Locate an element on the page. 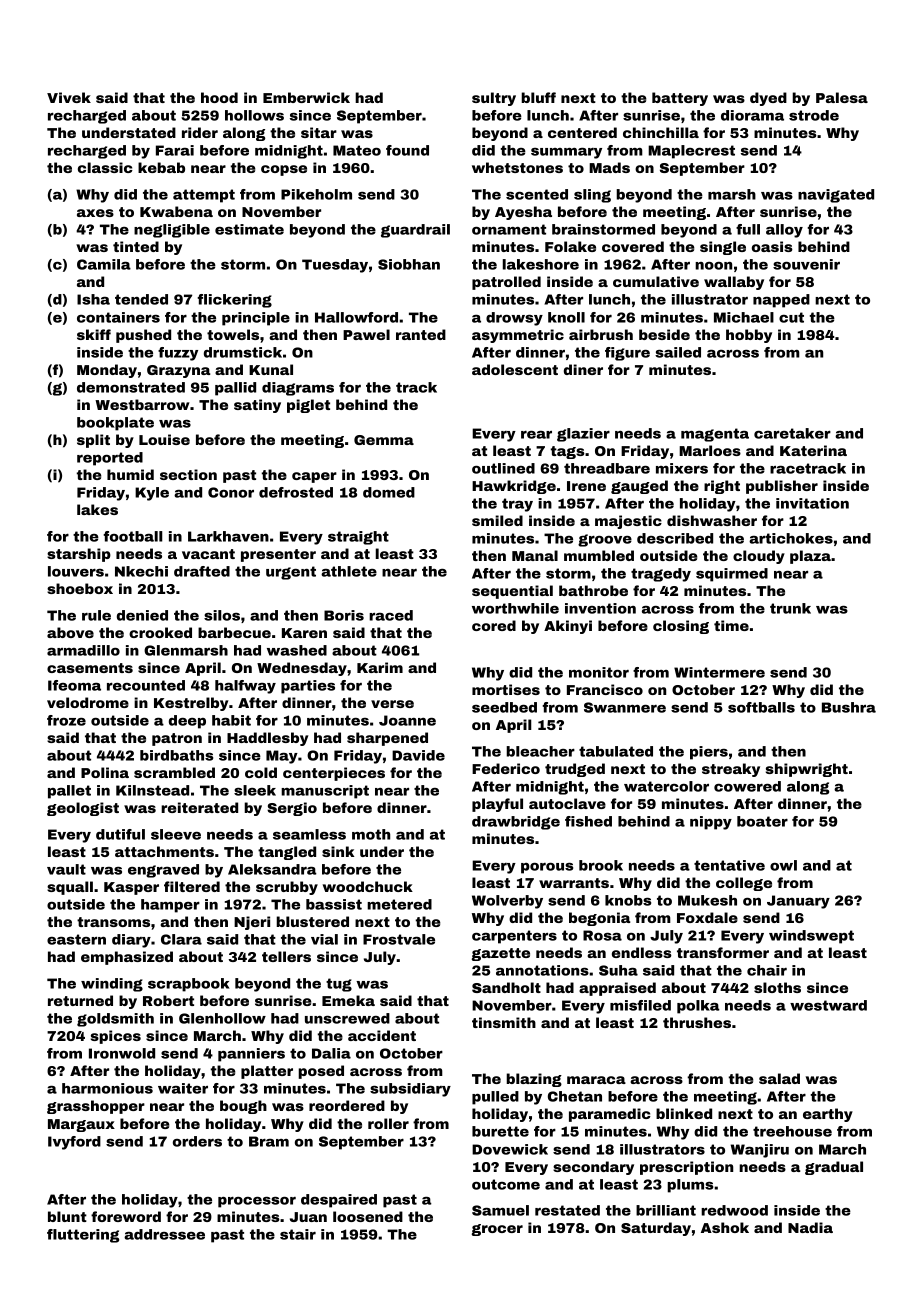  bluff is located at coordinates (538, 97).
